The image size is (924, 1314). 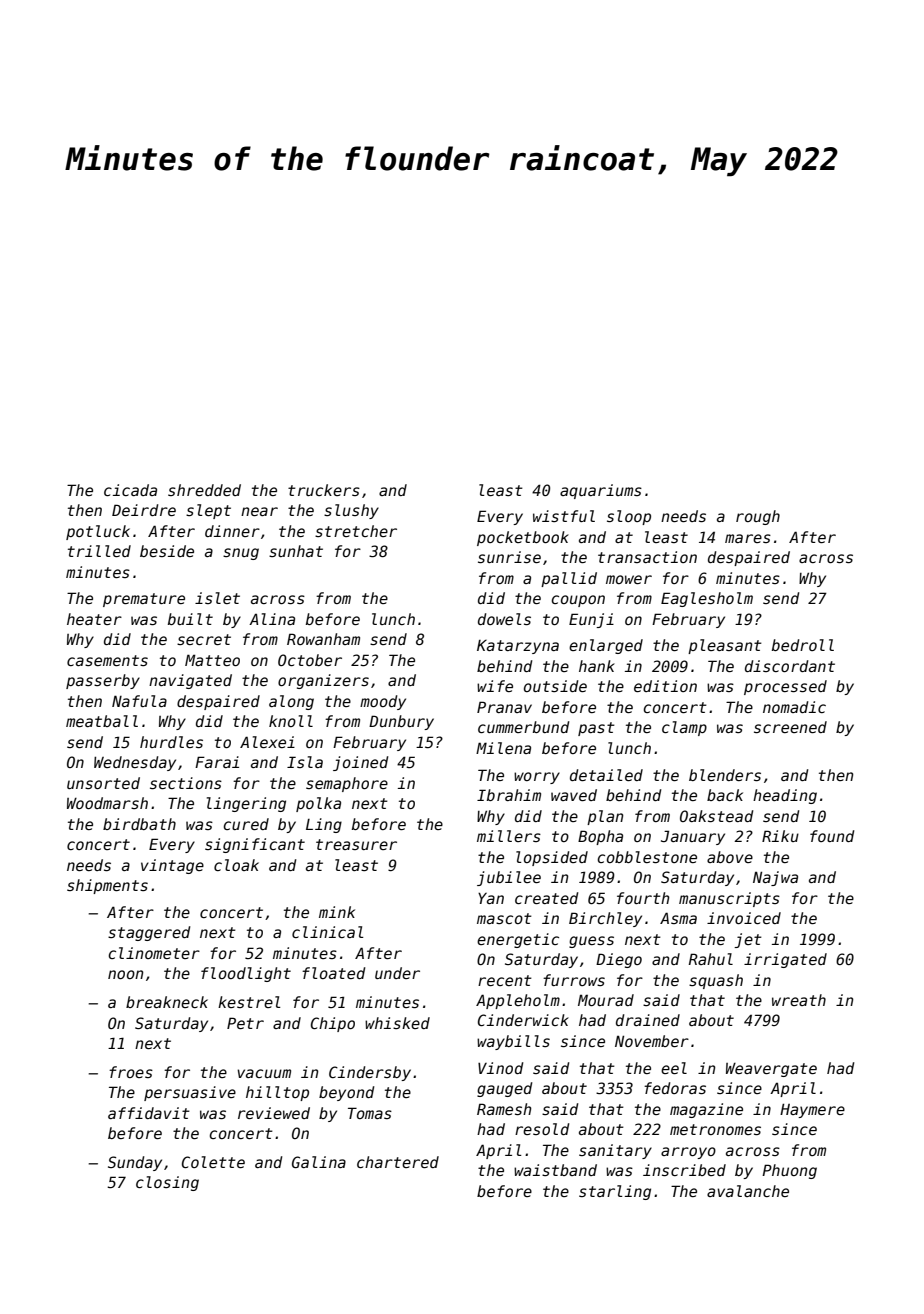 I want to click on mascot, so click(x=504, y=918).
